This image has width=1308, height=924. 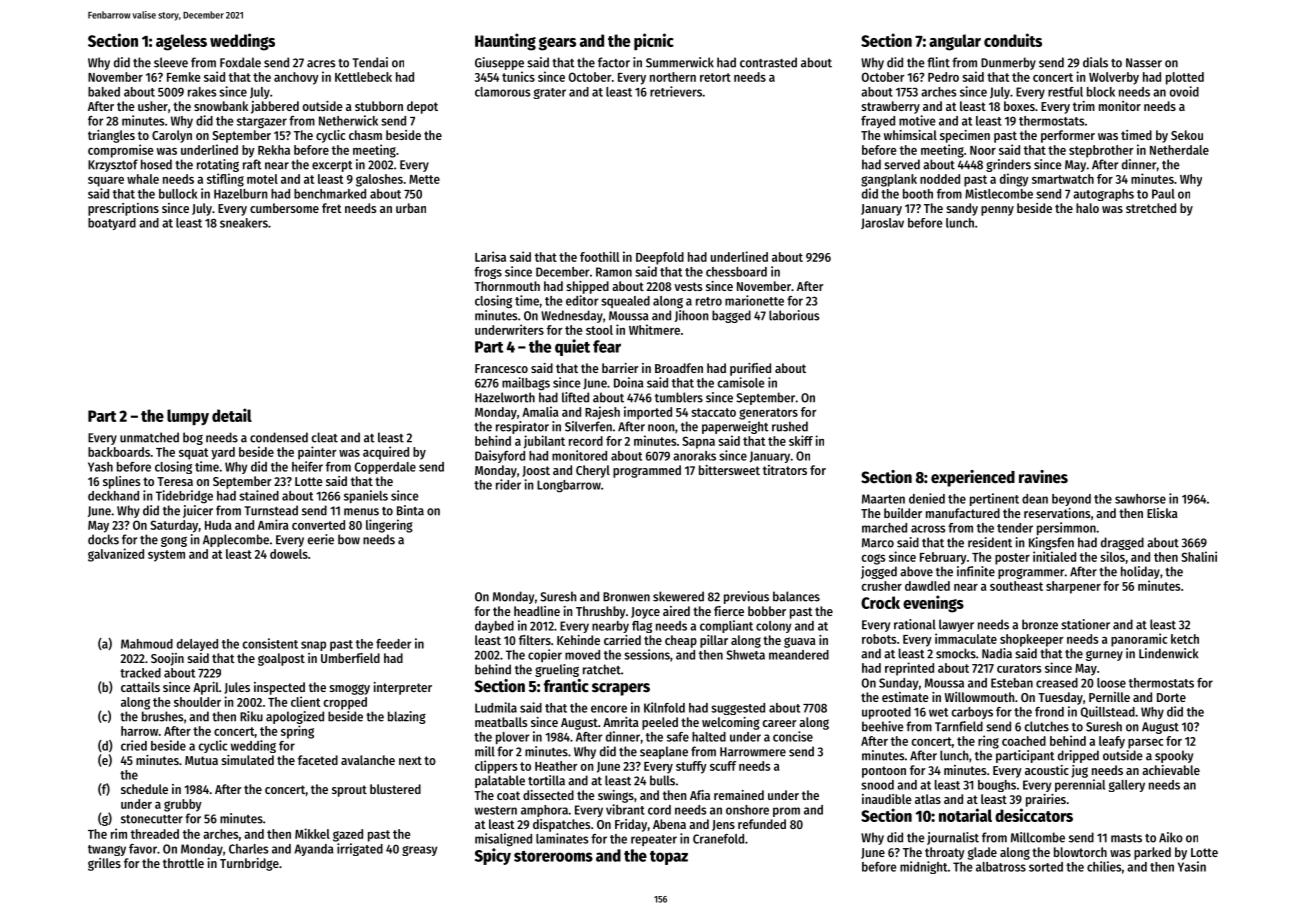 What do you see at coordinates (1104, 655) in the image?
I see `gurney` at bounding box center [1104, 655].
